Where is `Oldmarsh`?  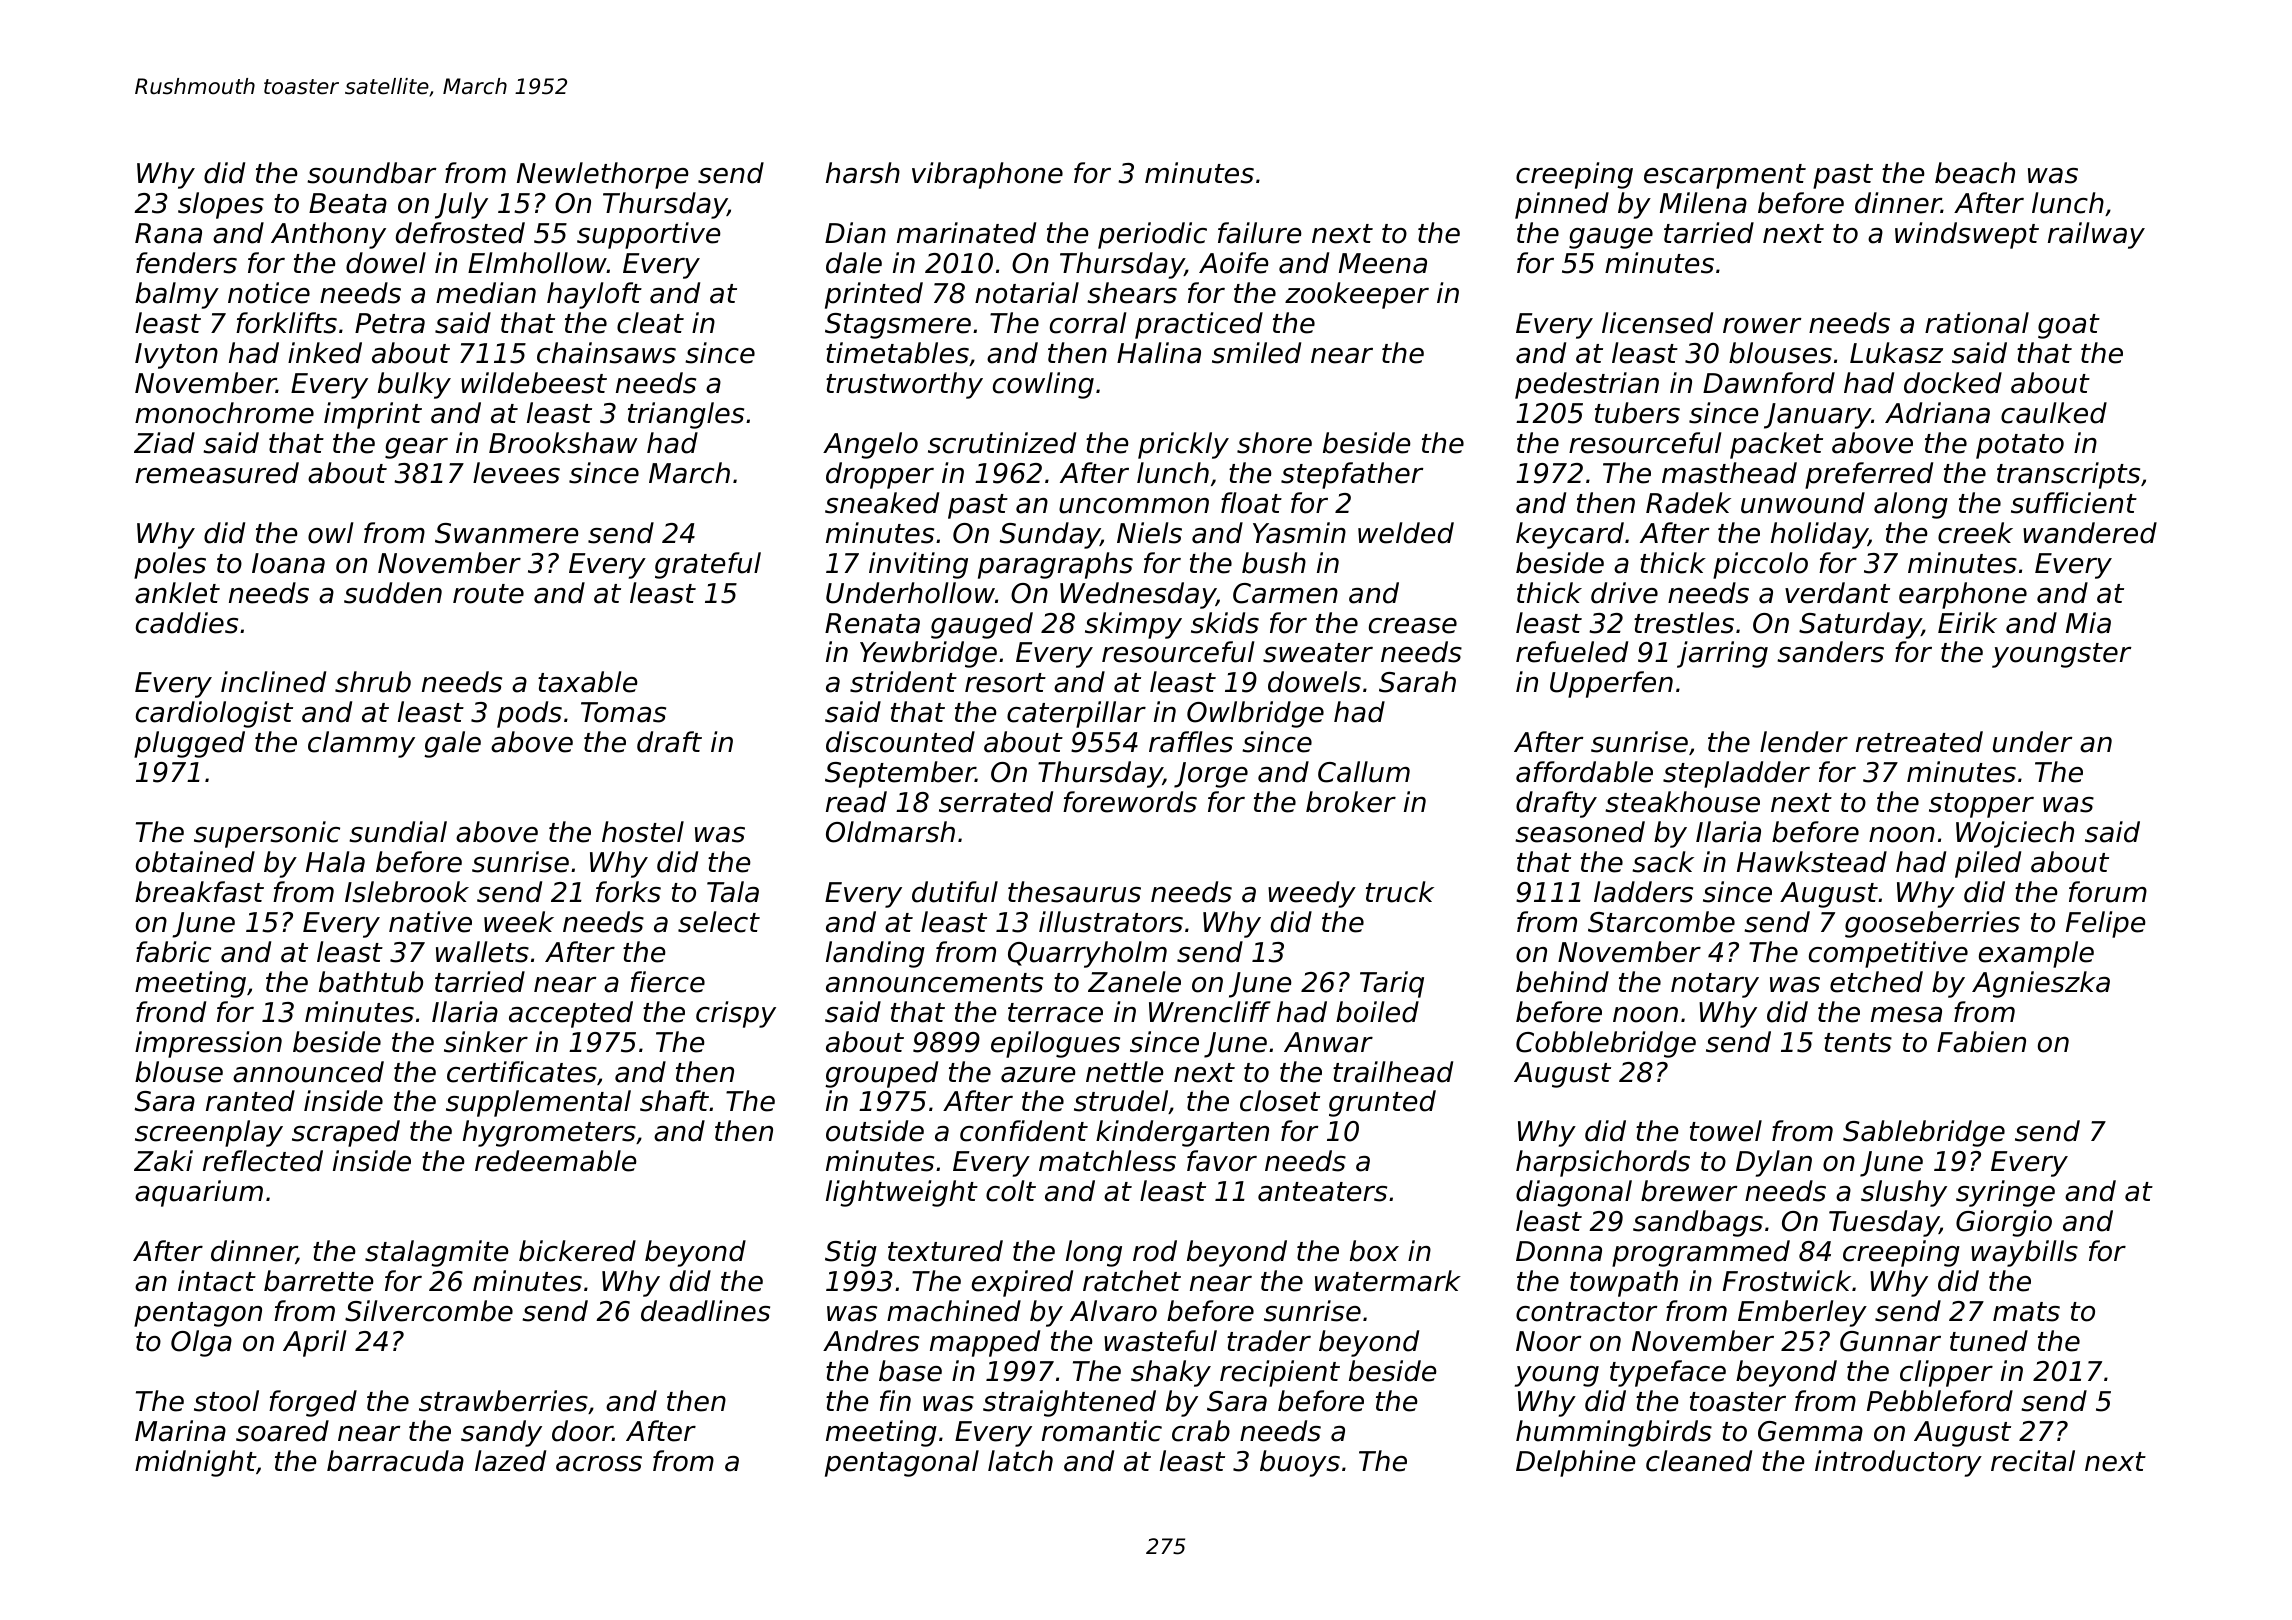 Oldmarsh is located at coordinates (890, 832).
